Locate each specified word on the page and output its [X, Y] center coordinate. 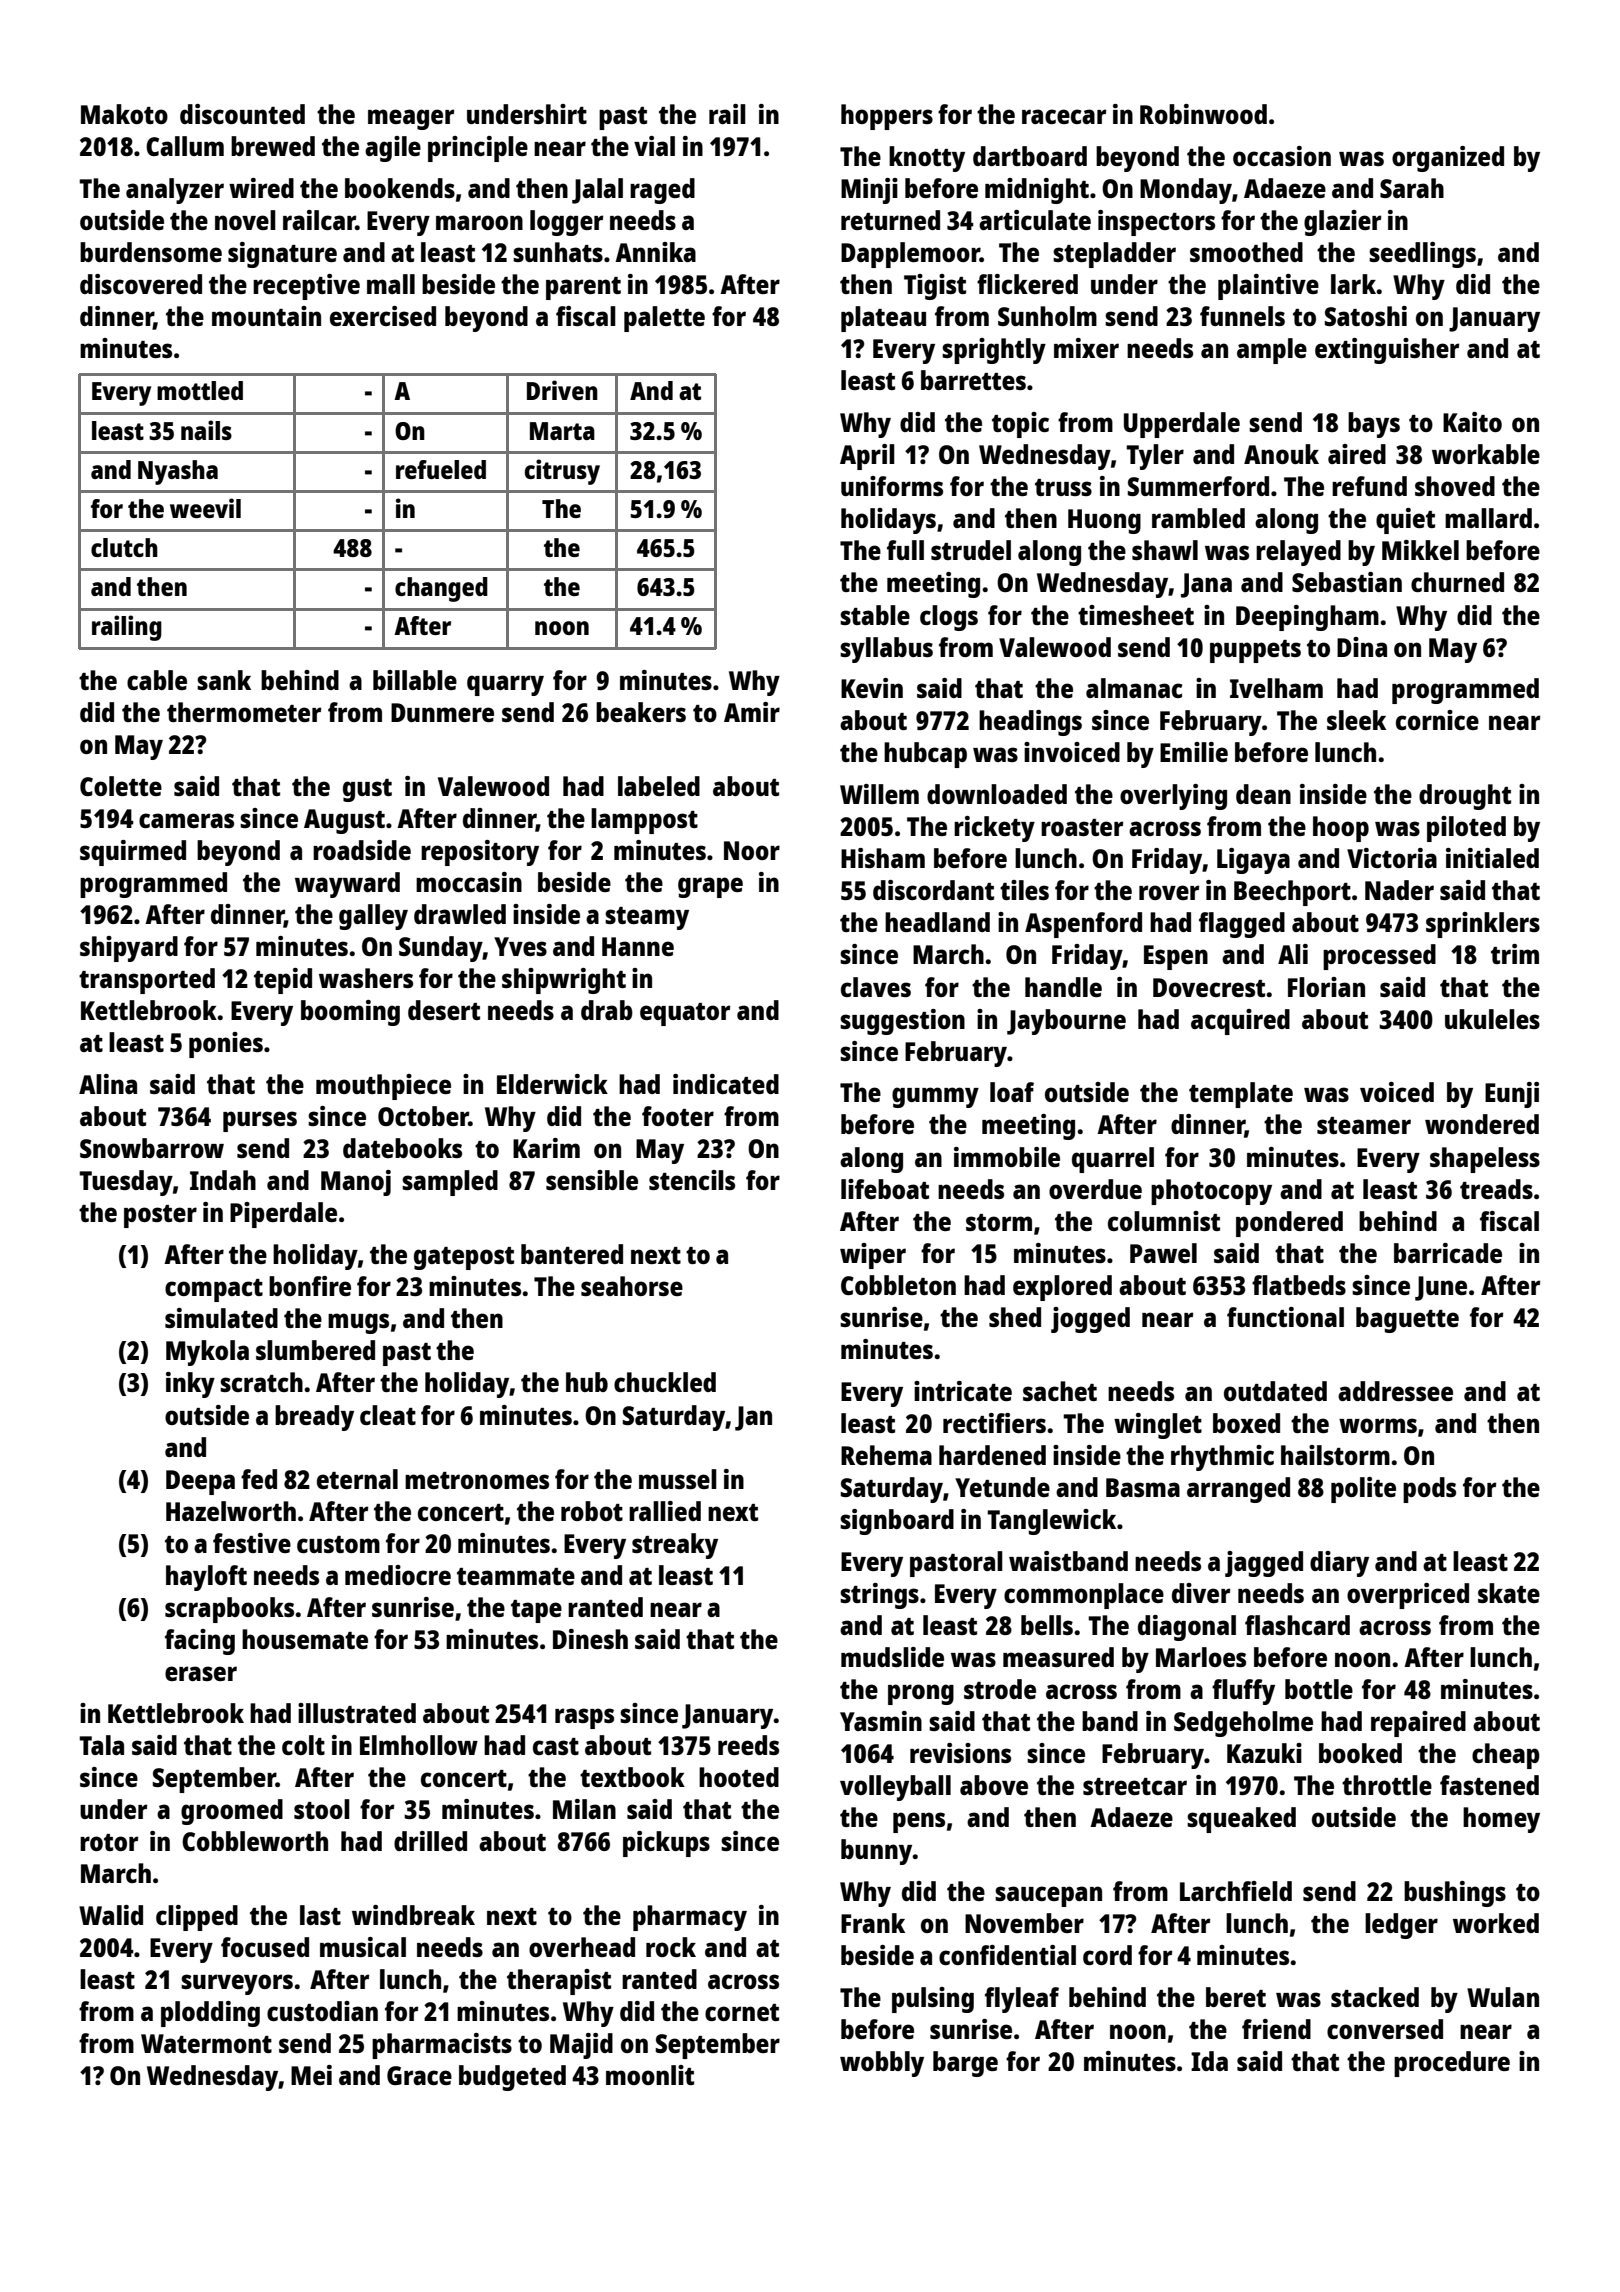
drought [1465, 797]
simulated [221, 1318]
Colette [121, 786]
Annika [655, 252]
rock [671, 1947]
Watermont [206, 2043]
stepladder [1114, 255]
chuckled [665, 1382]
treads [1496, 1189]
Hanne [638, 946]
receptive [306, 287]
